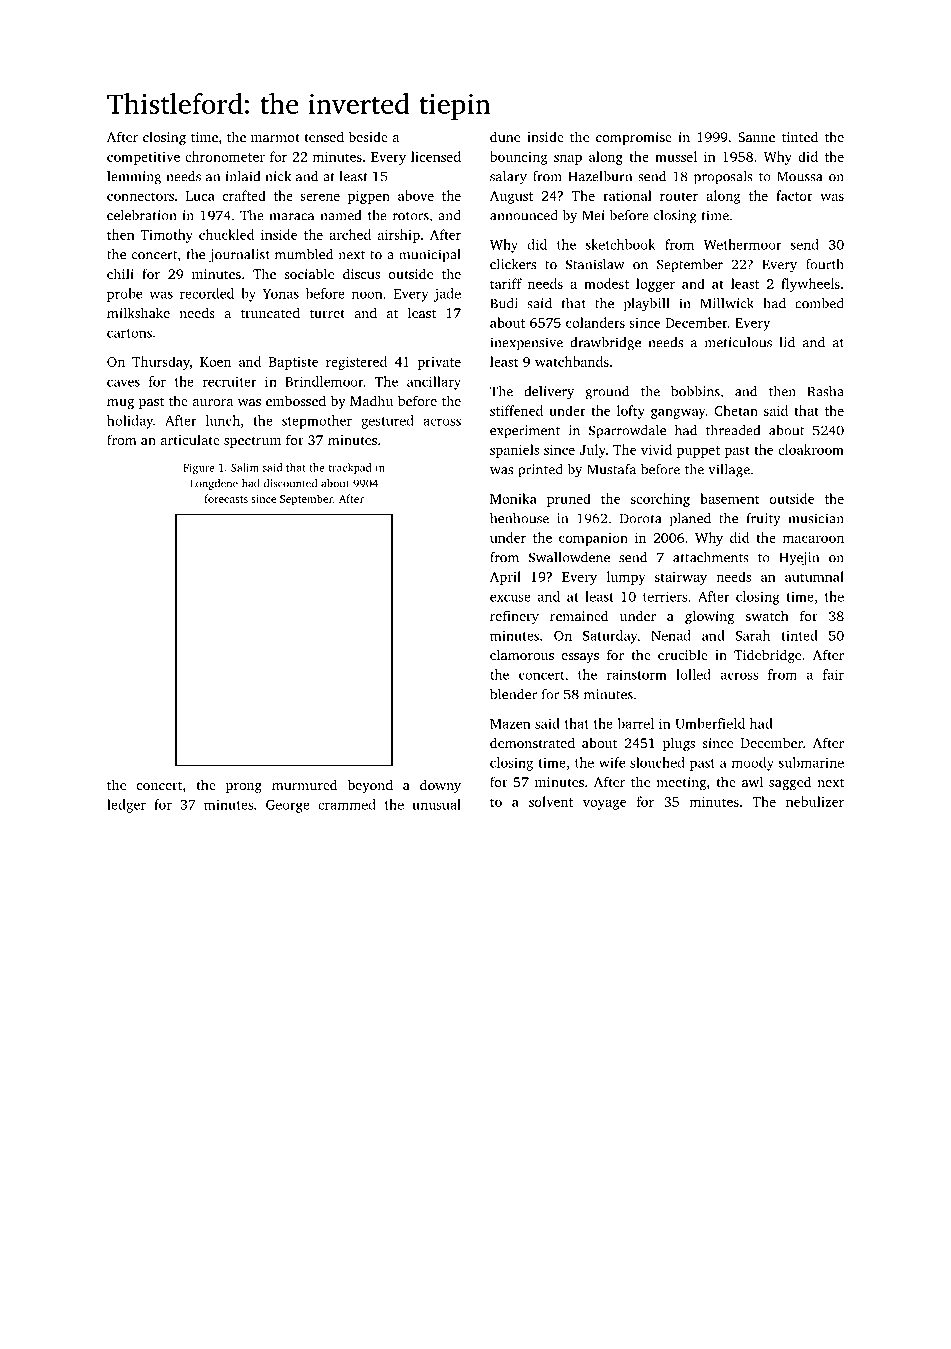  What do you see at coordinates (799, 176) in the page?
I see `Moussa` at bounding box center [799, 176].
